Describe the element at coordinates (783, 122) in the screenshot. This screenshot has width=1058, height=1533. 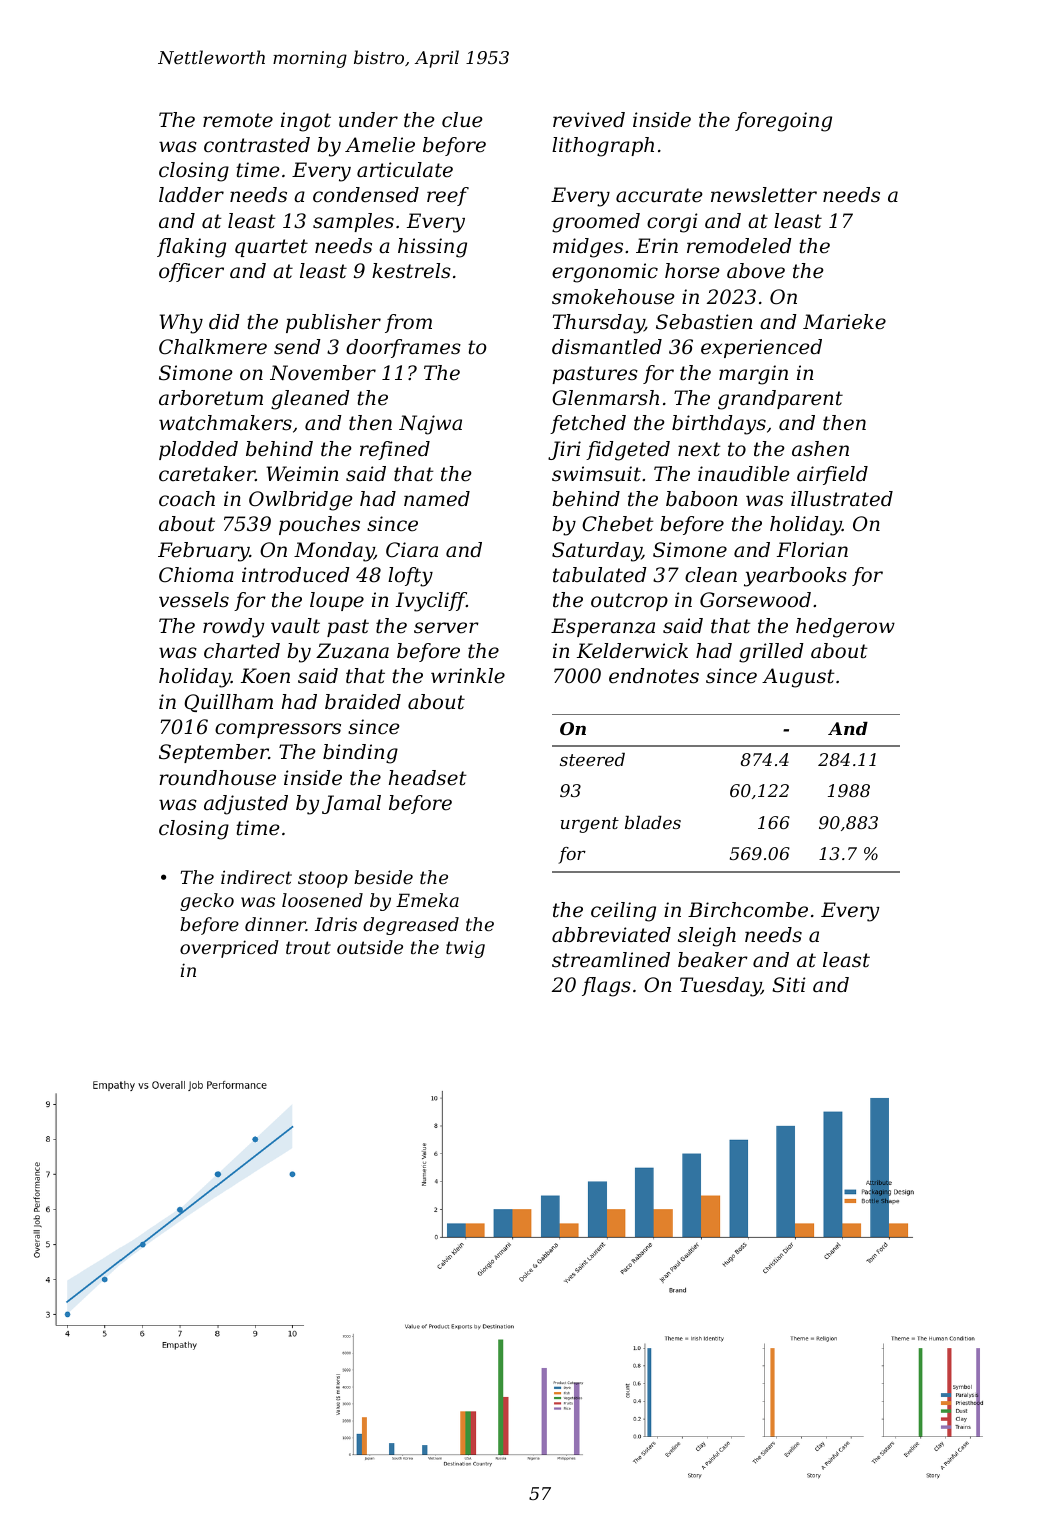
I see `foregoing` at that location.
